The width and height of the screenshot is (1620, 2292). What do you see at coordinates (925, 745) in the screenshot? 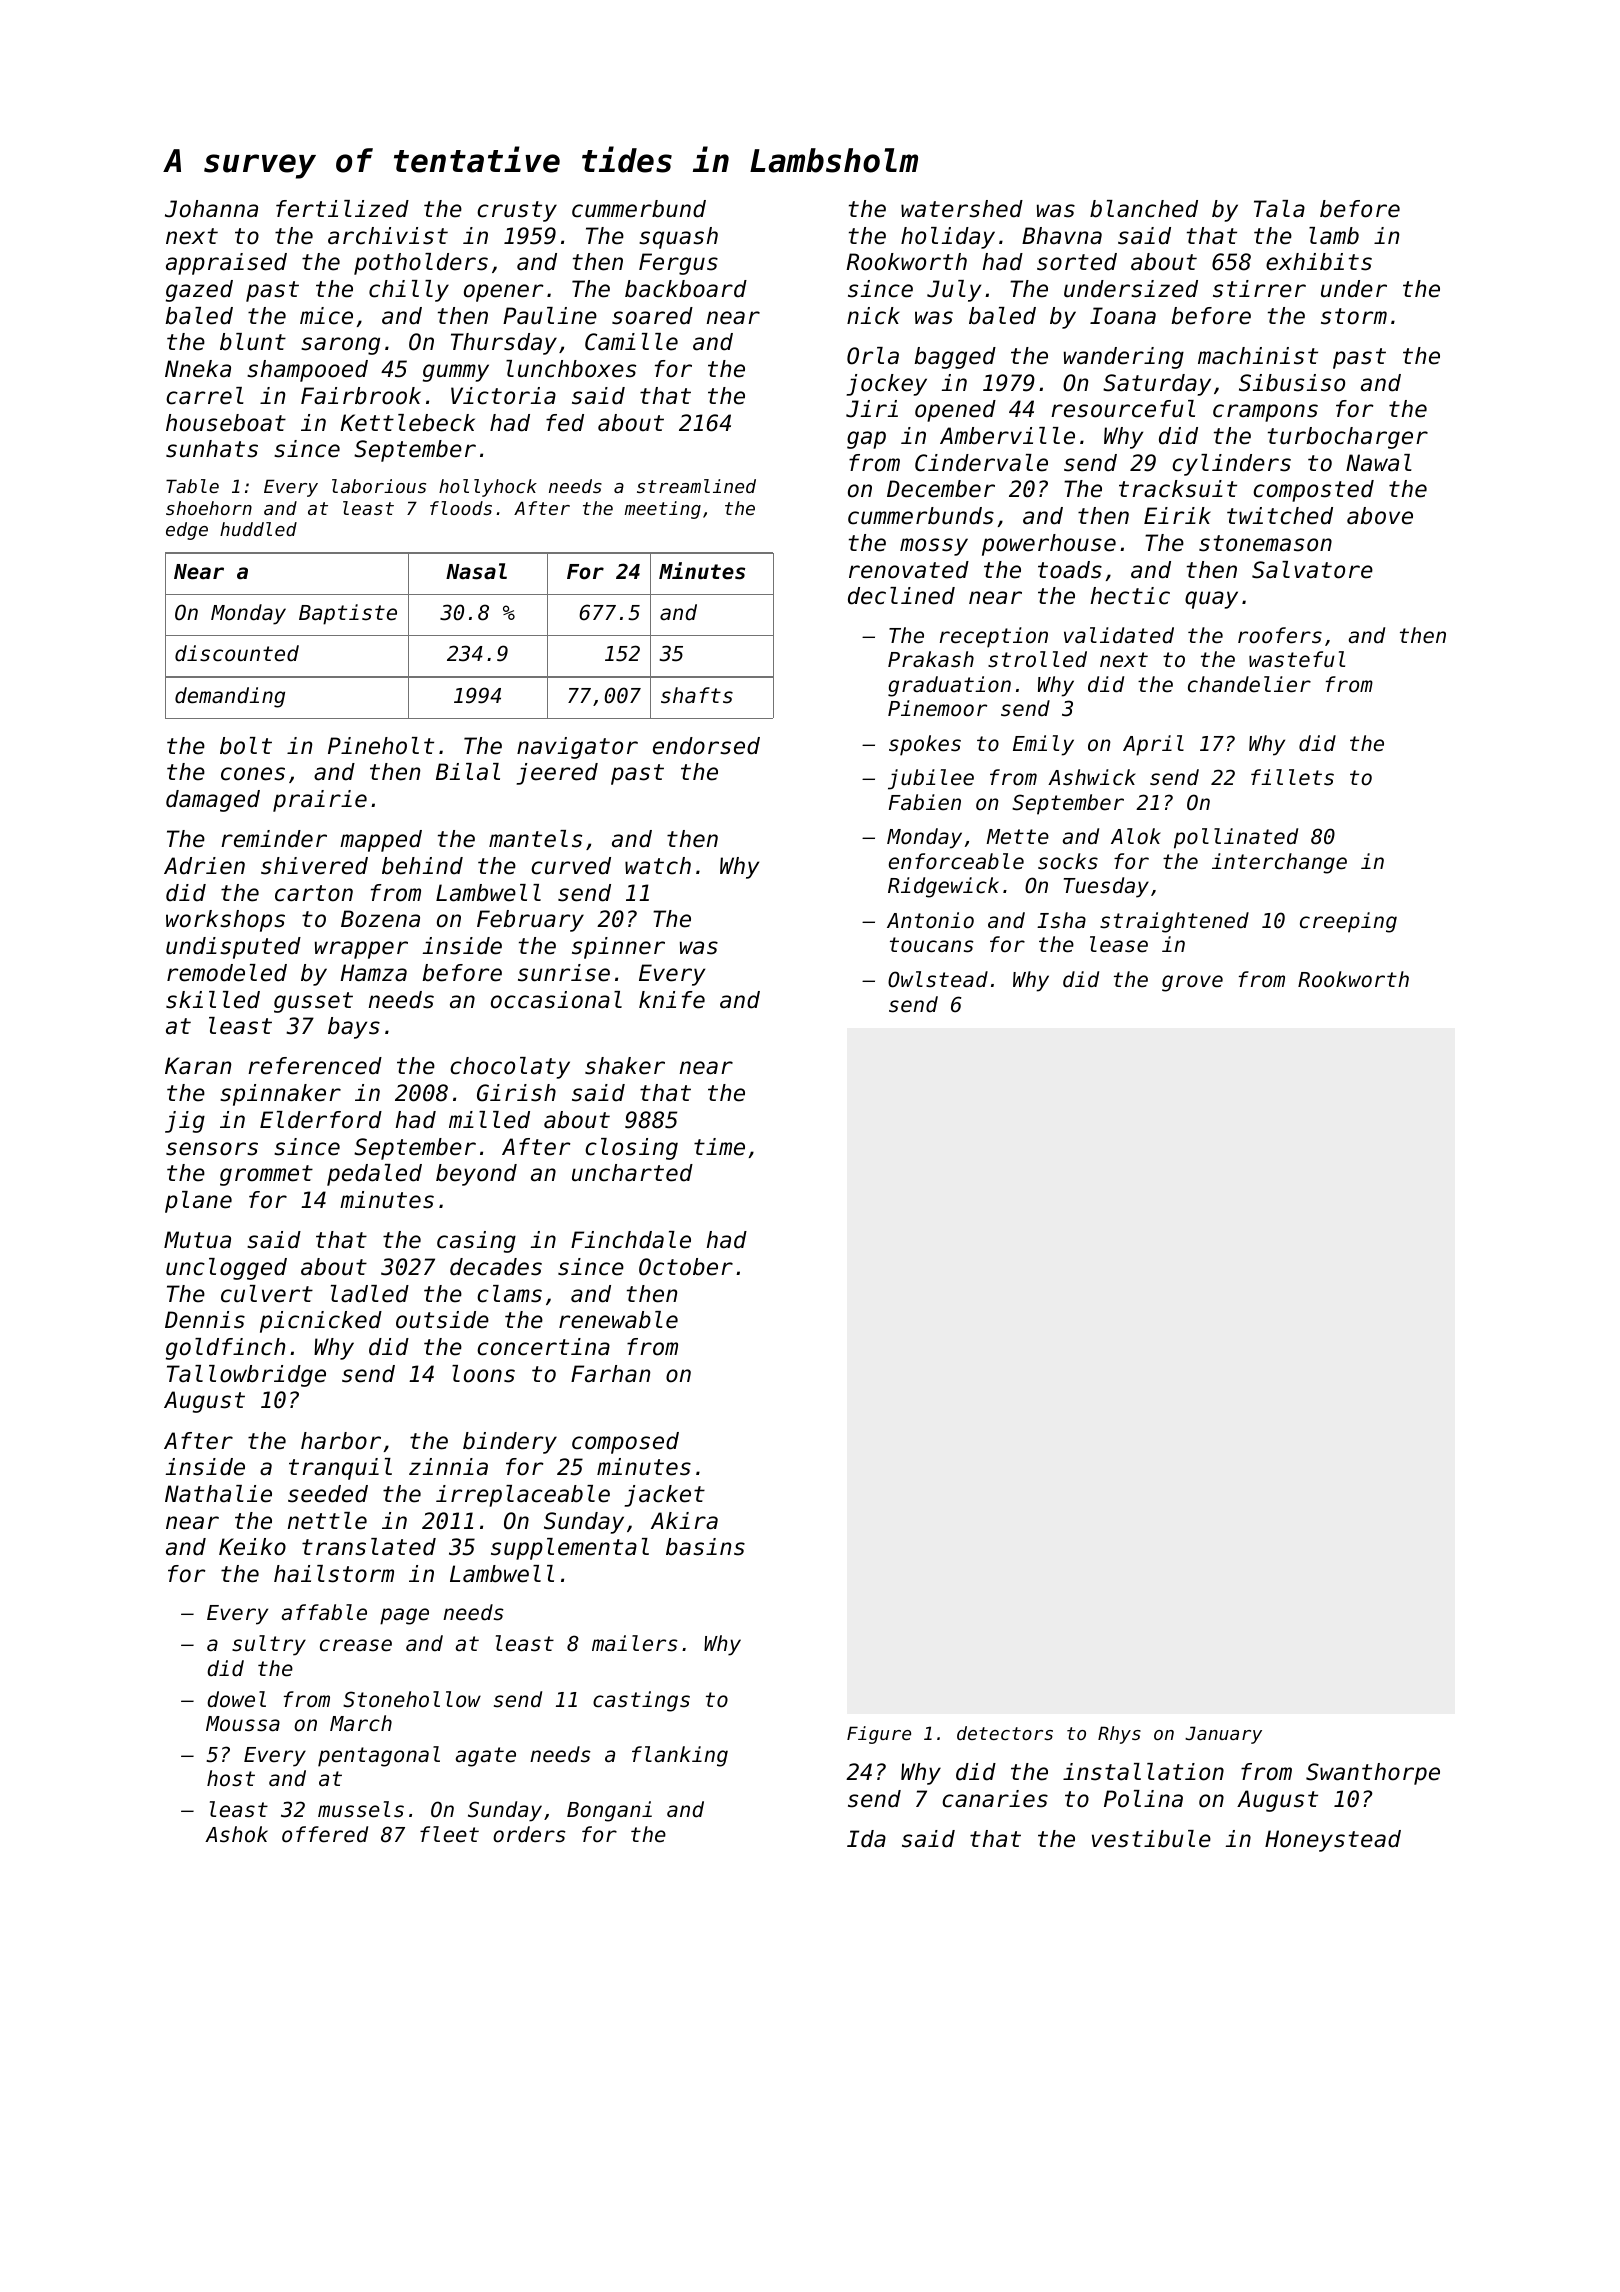
I see `spokes` at bounding box center [925, 745].
